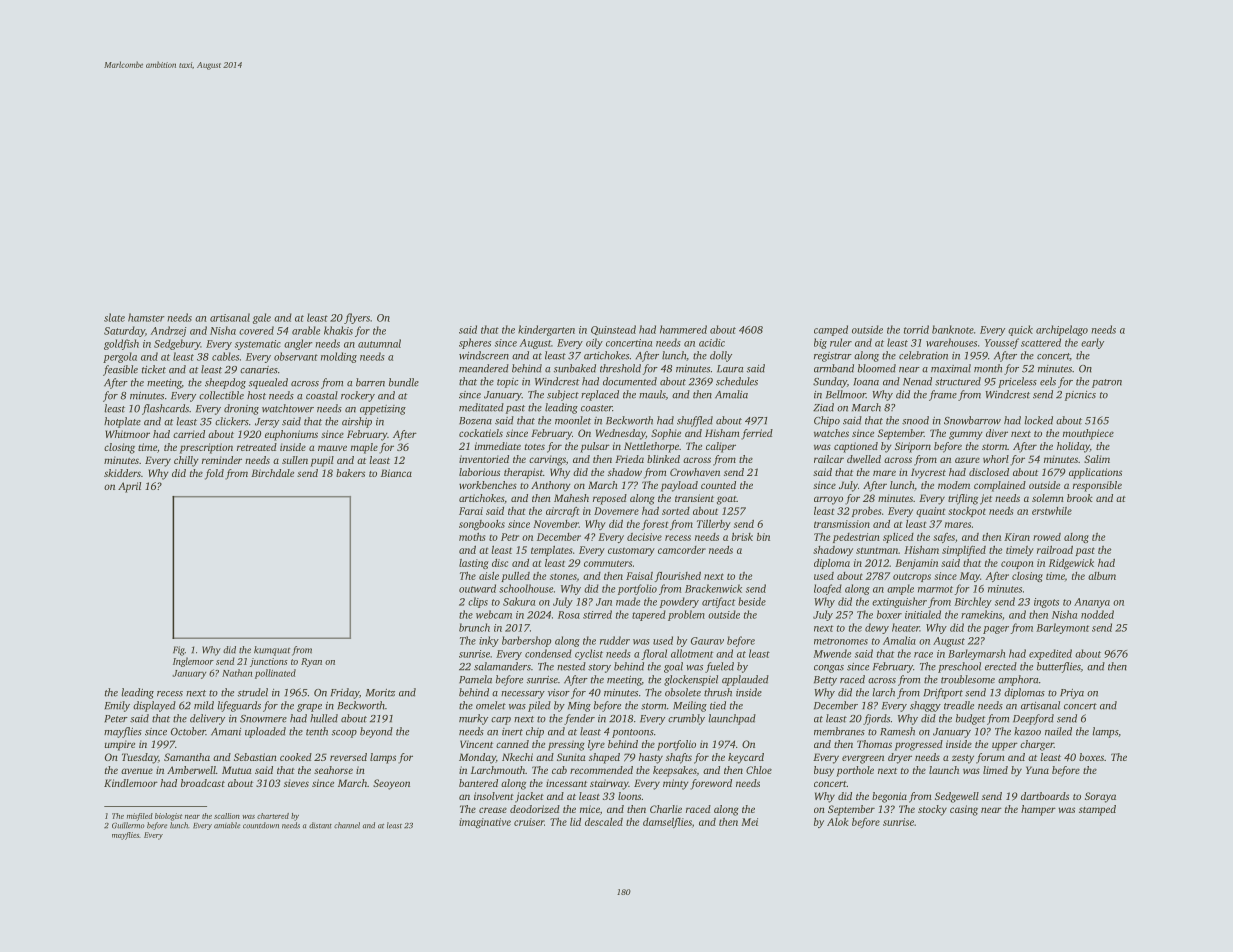  Describe the element at coordinates (146, 317) in the image. I see `hamster` at that location.
